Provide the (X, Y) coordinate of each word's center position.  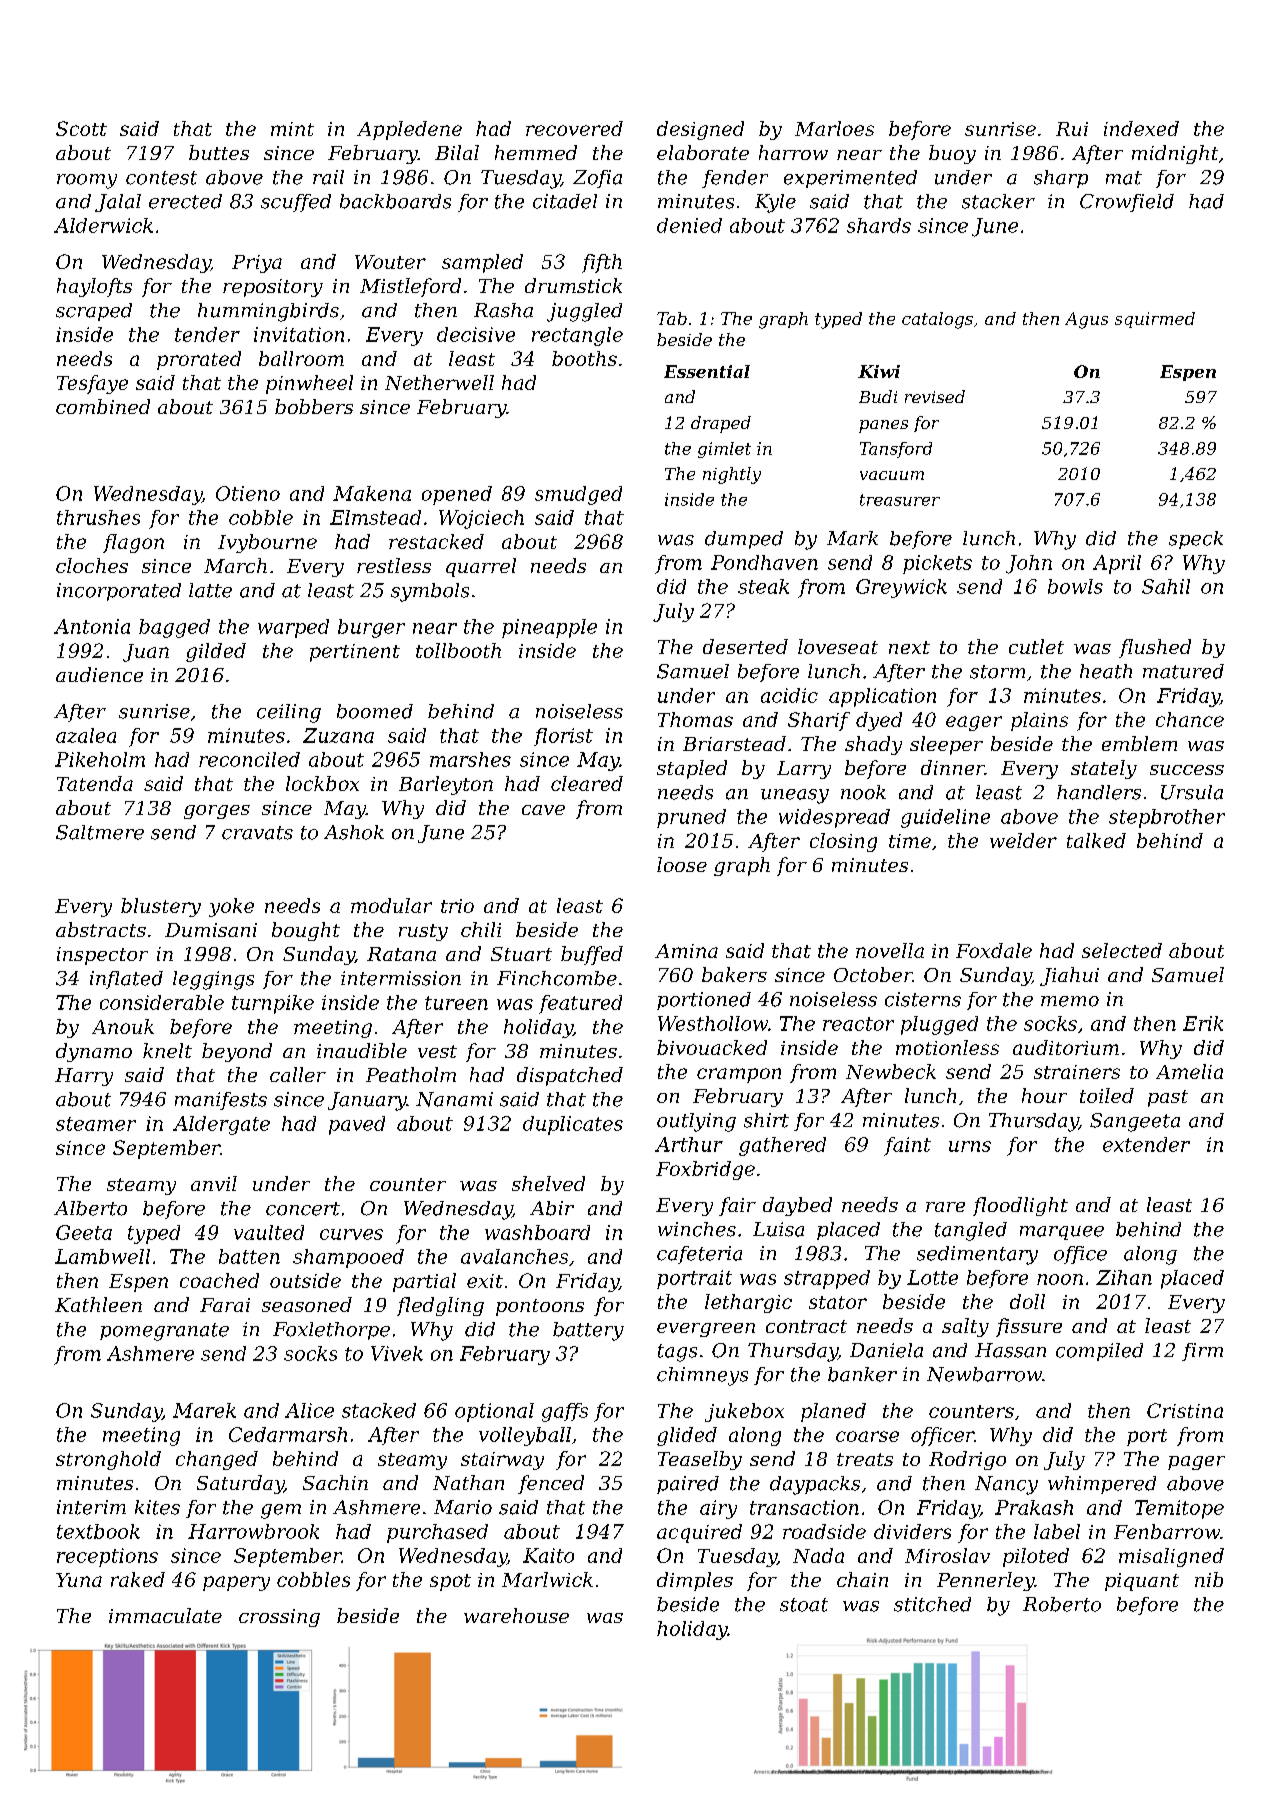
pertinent (355, 653)
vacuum (892, 475)
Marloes (834, 128)
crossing (279, 1618)
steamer (96, 1124)
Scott (81, 128)
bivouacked (712, 1047)
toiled (1107, 1095)
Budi (878, 396)
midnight (1175, 154)
